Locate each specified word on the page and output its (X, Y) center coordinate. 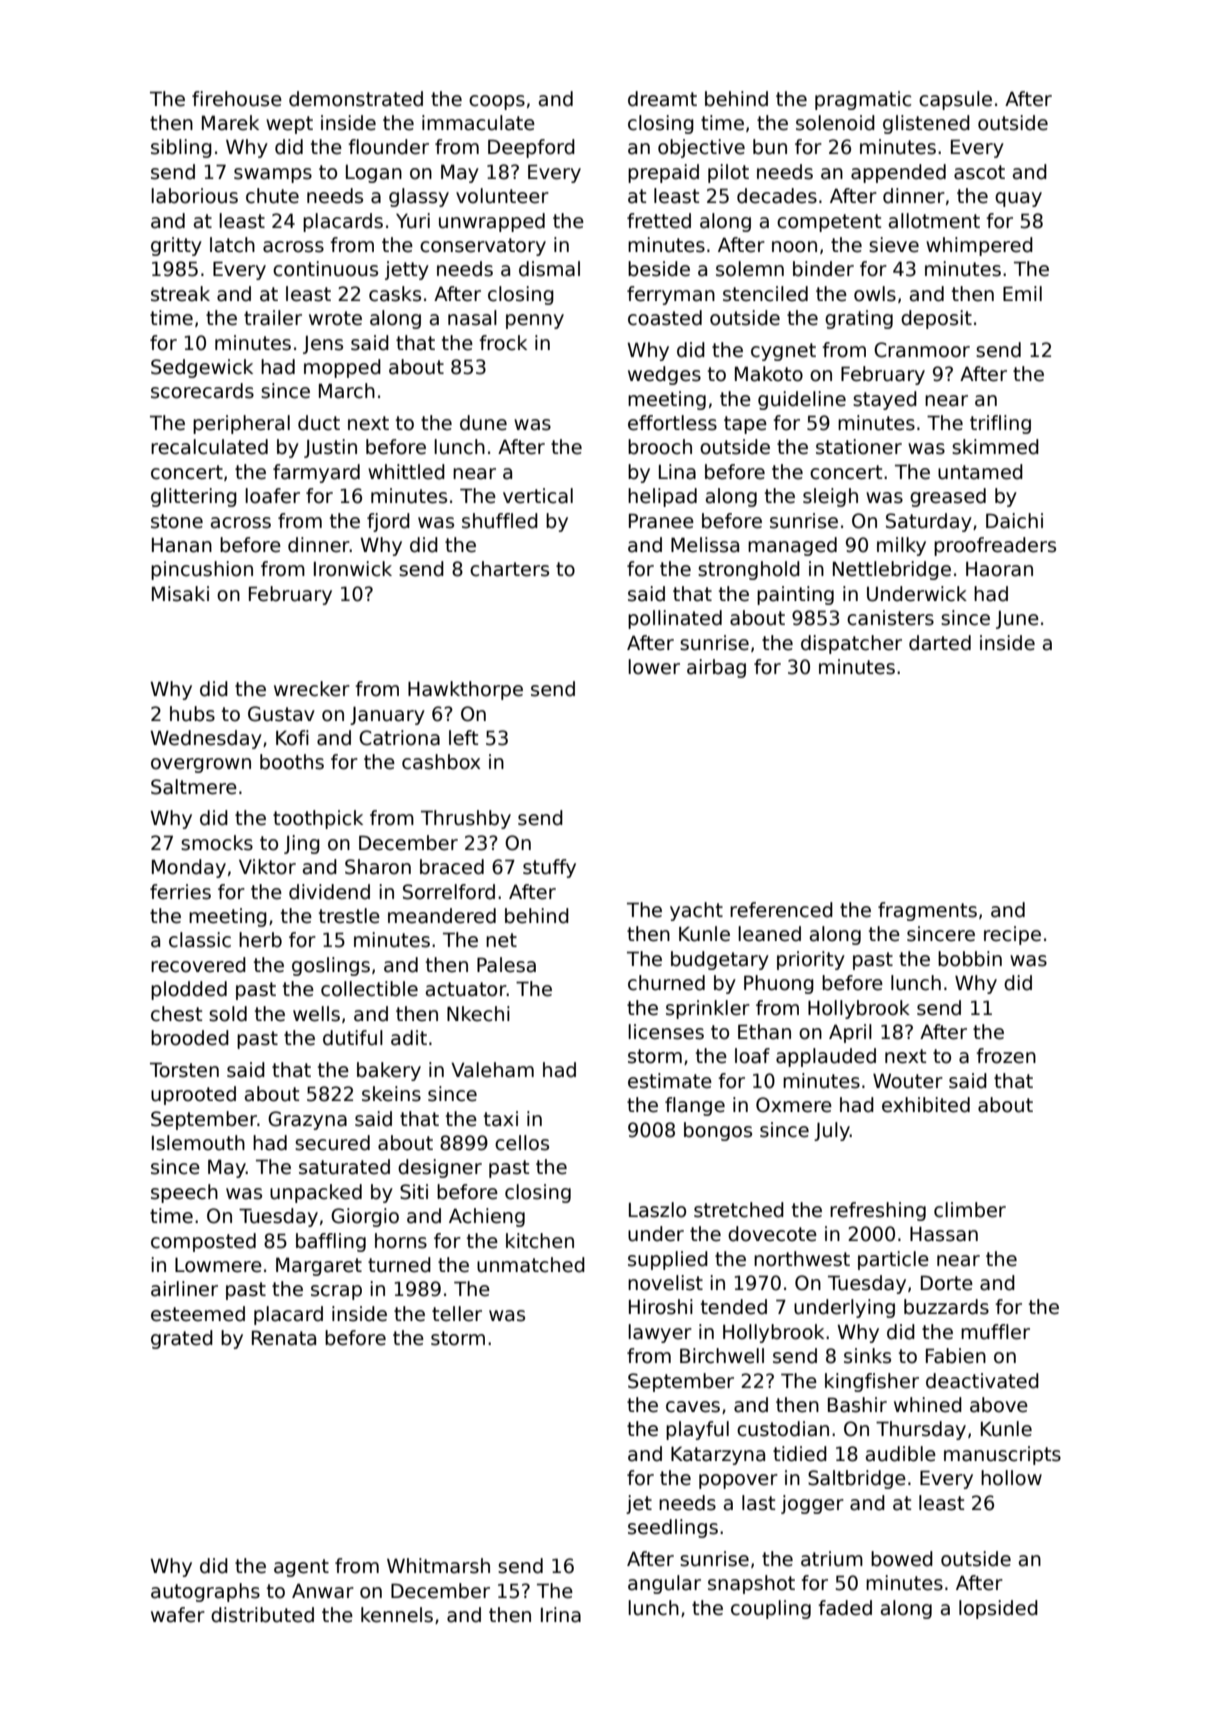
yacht (696, 911)
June (1017, 620)
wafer (178, 1615)
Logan (374, 174)
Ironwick (353, 569)
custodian (783, 1429)
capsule (955, 100)
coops (497, 102)
